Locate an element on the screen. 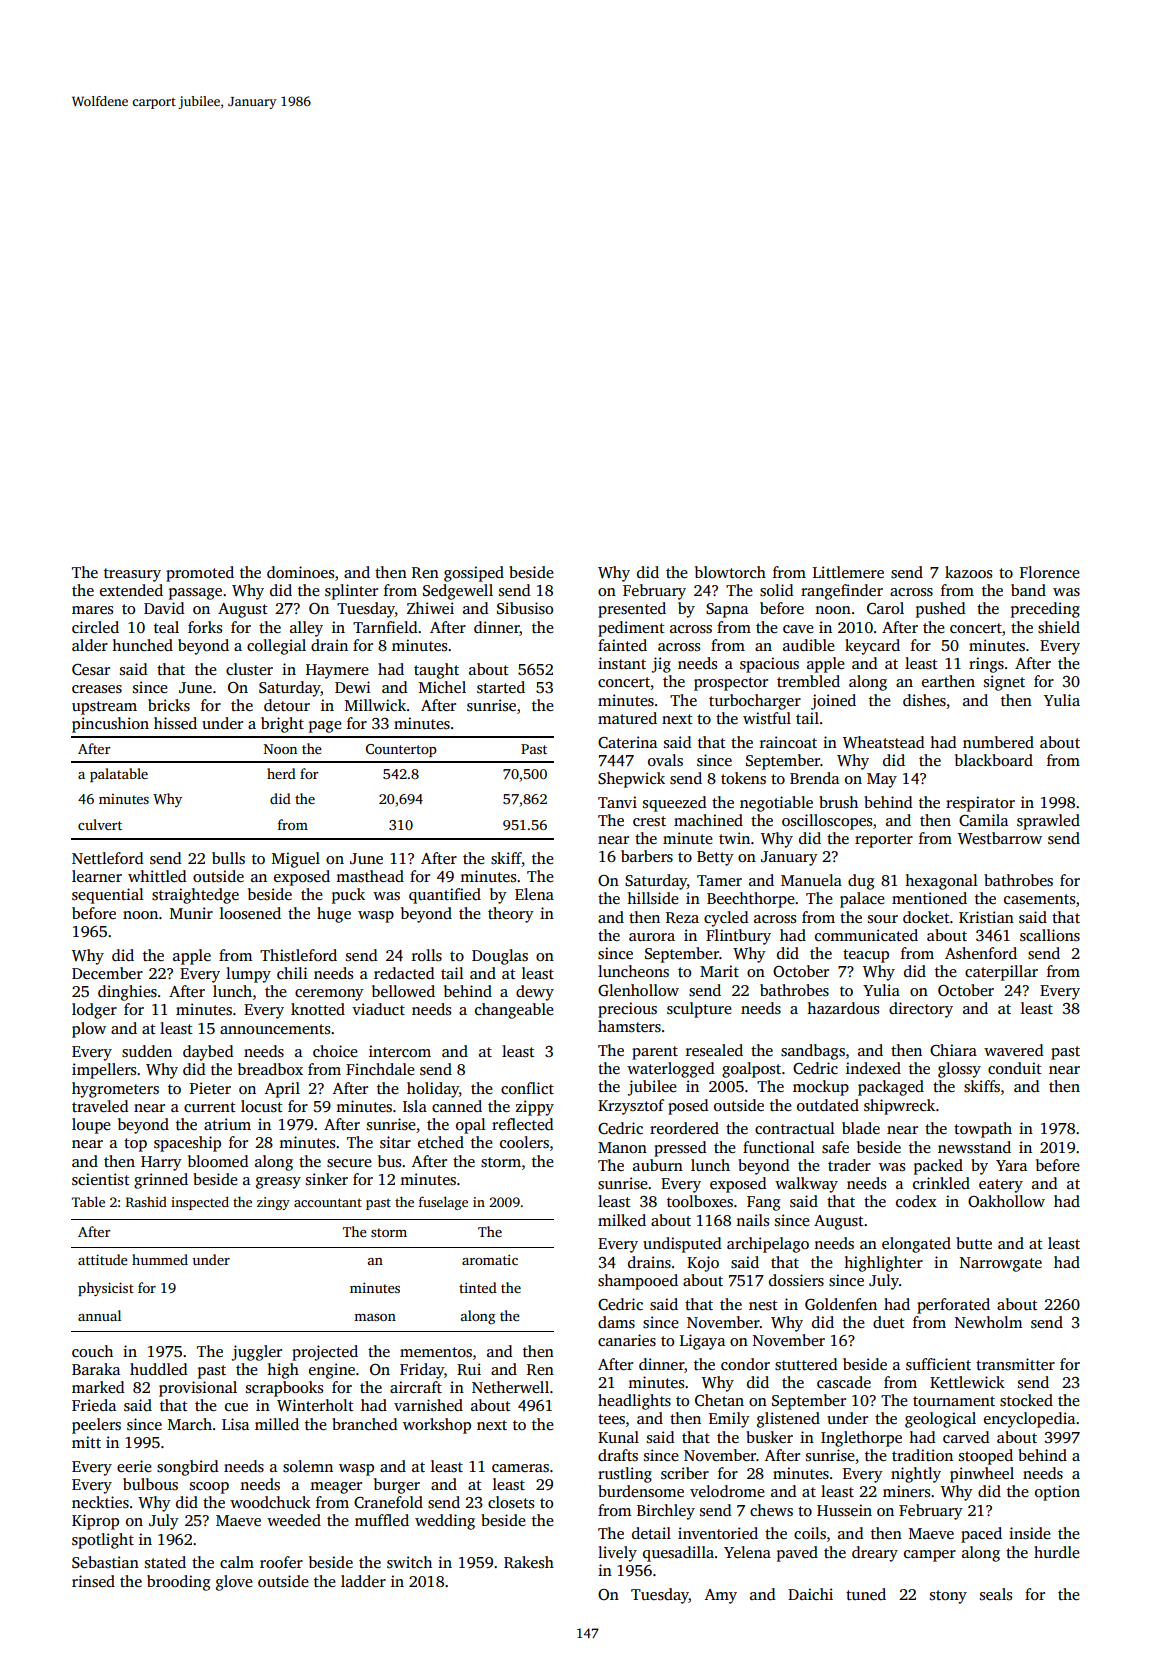 This screenshot has height=1669, width=1152. scallions is located at coordinates (1050, 935).
